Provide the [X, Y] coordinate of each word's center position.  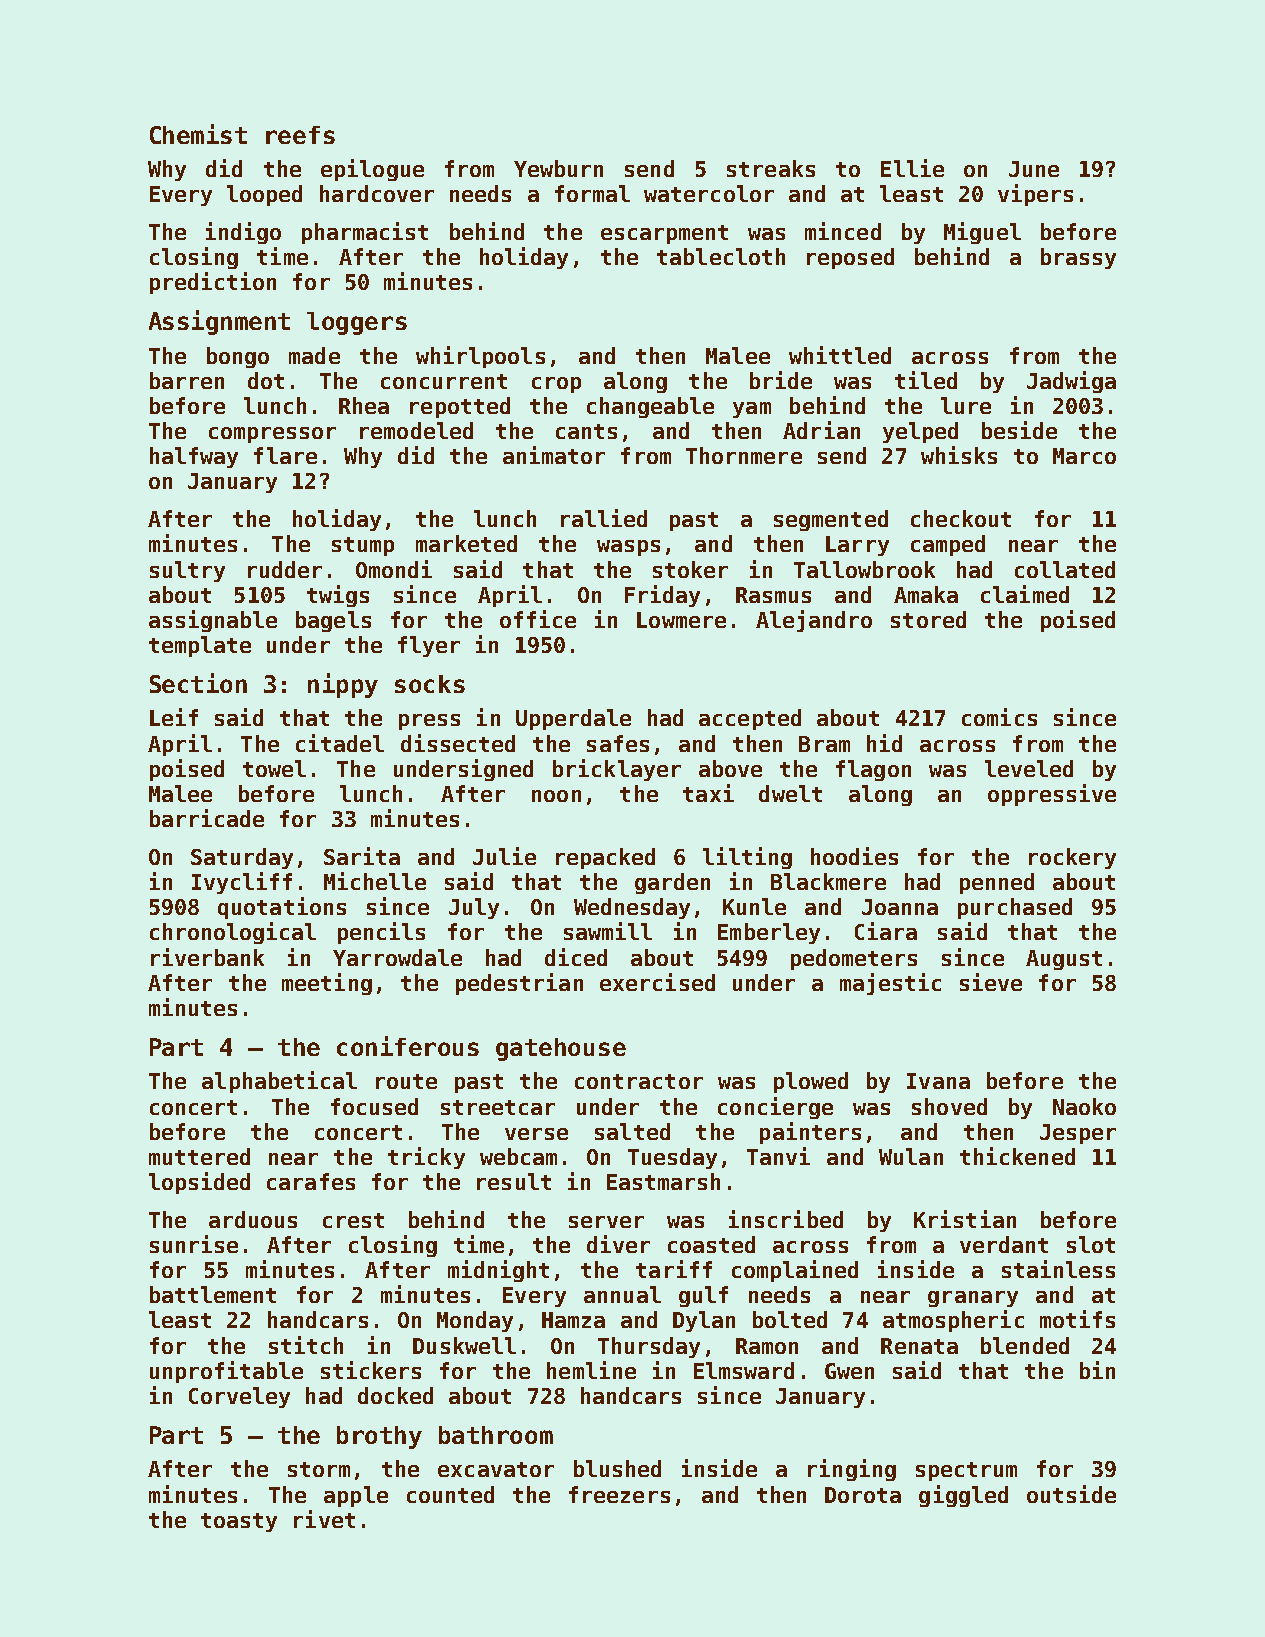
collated [1065, 569]
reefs [300, 135]
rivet [324, 1519]
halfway [194, 457]
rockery [1072, 858]
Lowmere [681, 620]
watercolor [709, 193]
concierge [775, 1108]
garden [672, 883]
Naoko [1084, 1106]
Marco [1084, 456]
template [200, 646]
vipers [1035, 195]
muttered [199, 1156]
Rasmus [773, 595]
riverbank [207, 957]
